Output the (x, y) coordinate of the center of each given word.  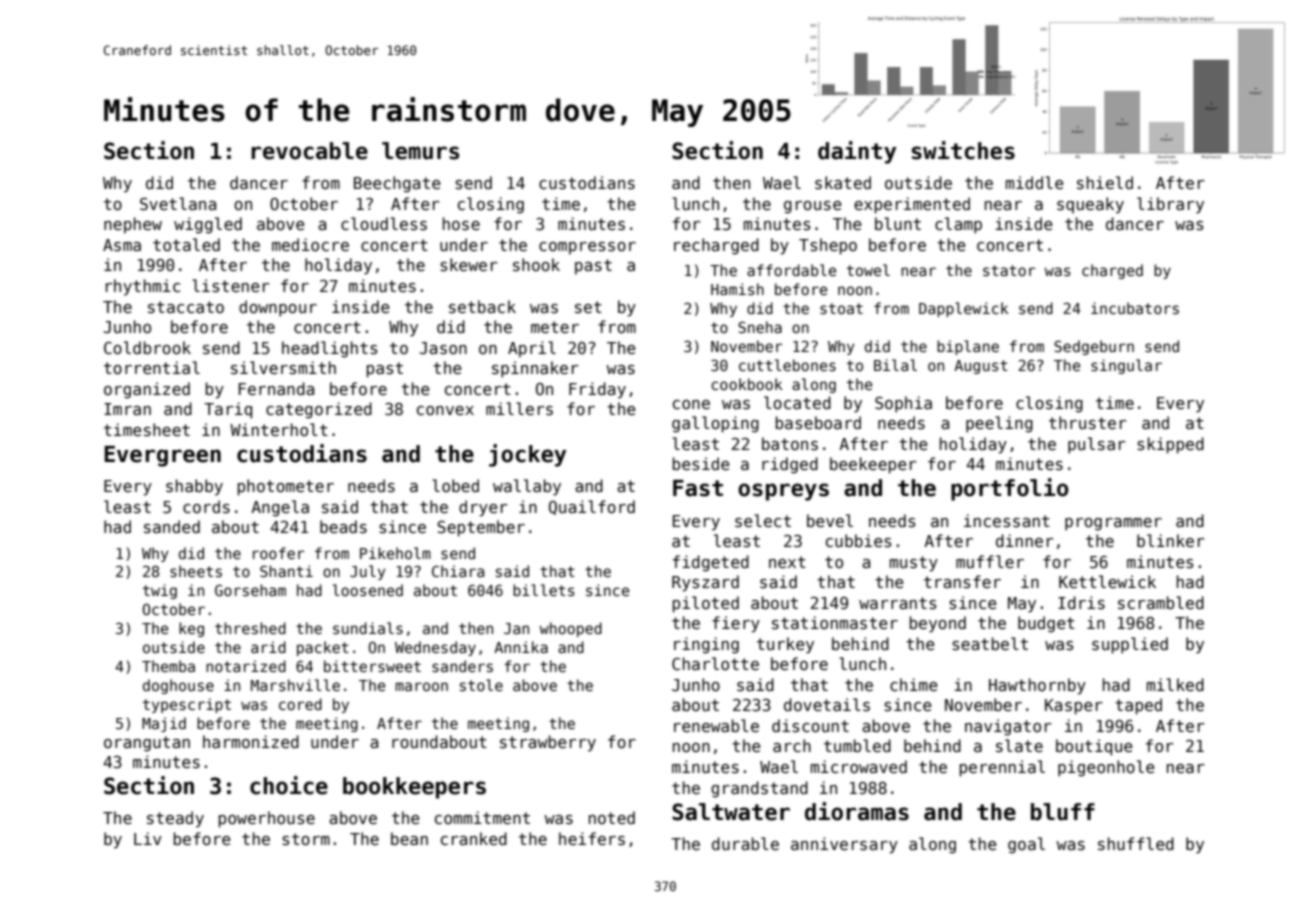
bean (409, 838)
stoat (841, 308)
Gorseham (250, 590)
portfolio (1010, 489)
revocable (309, 151)
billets (544, 590)
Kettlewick (1107, 581)
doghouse (178, 686)
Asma (122, 245)
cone (691, 404)
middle (1035, 182)
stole (481, 685)
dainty (857, 152)
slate (1019, 745)
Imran (127, 409)
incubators (1135, 308)
